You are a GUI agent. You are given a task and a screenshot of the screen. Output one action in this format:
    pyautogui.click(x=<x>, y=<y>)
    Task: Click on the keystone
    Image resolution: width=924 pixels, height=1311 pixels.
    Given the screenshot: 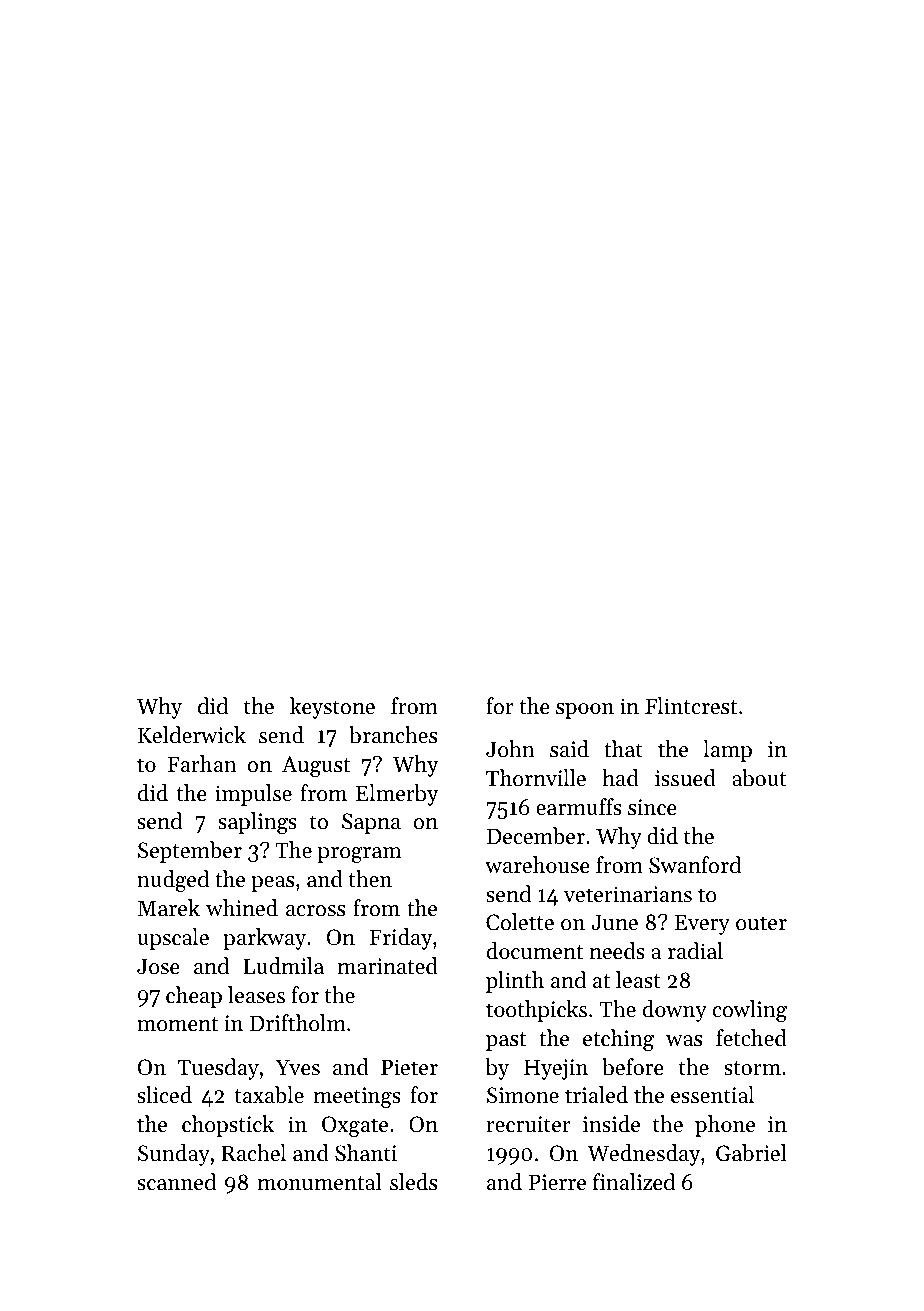 What is the action you would take?
    pyautogui.click(x=332, y=708)
